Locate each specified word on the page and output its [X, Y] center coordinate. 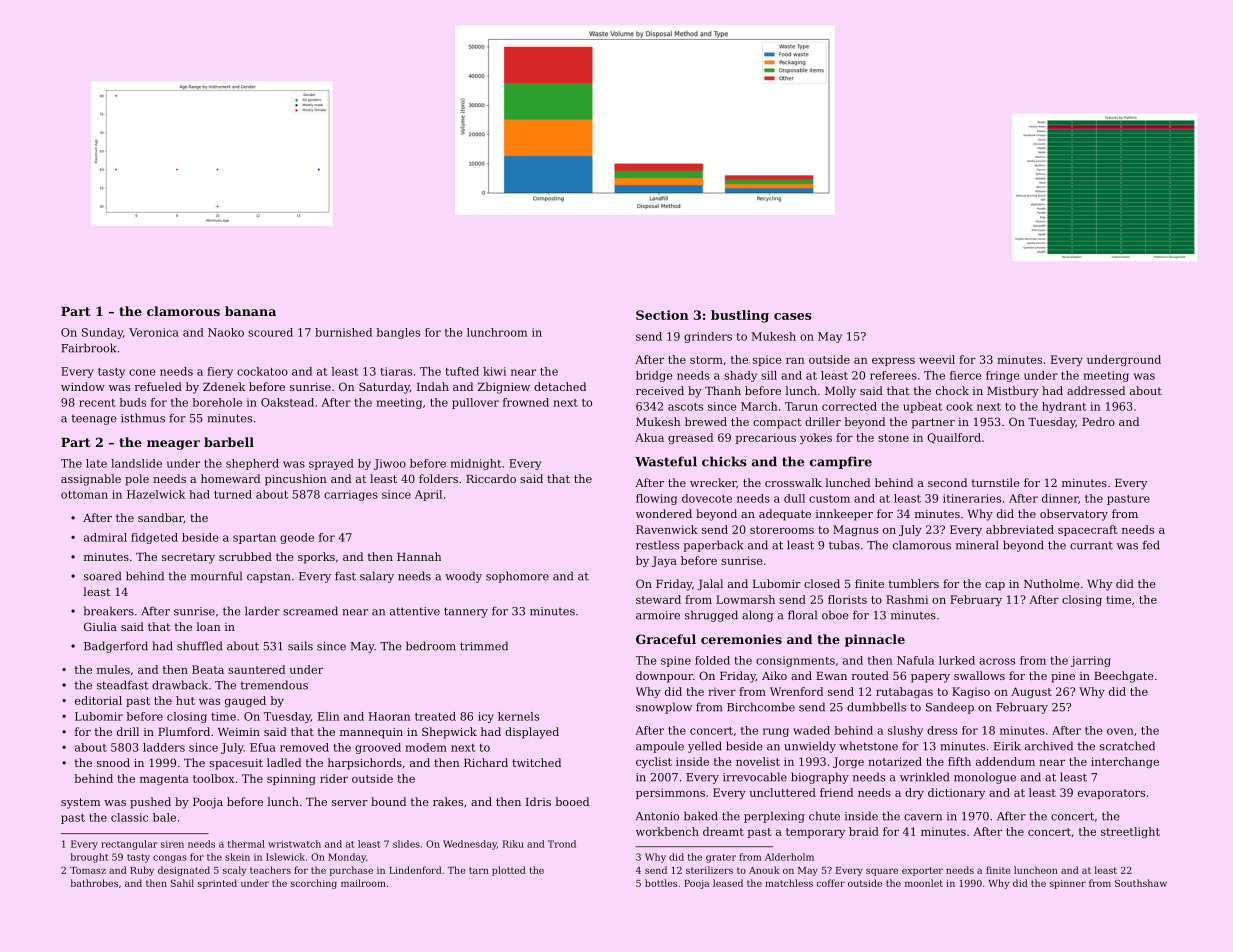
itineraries [972, 498]
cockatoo [262, 371]
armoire [658, 615]
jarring [1091, 661]
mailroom [363, 883]
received [660, 390]
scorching [314, 884]
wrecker [713, 482]
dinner [1060, 498]
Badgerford [116, 647]
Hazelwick [156, 494]
